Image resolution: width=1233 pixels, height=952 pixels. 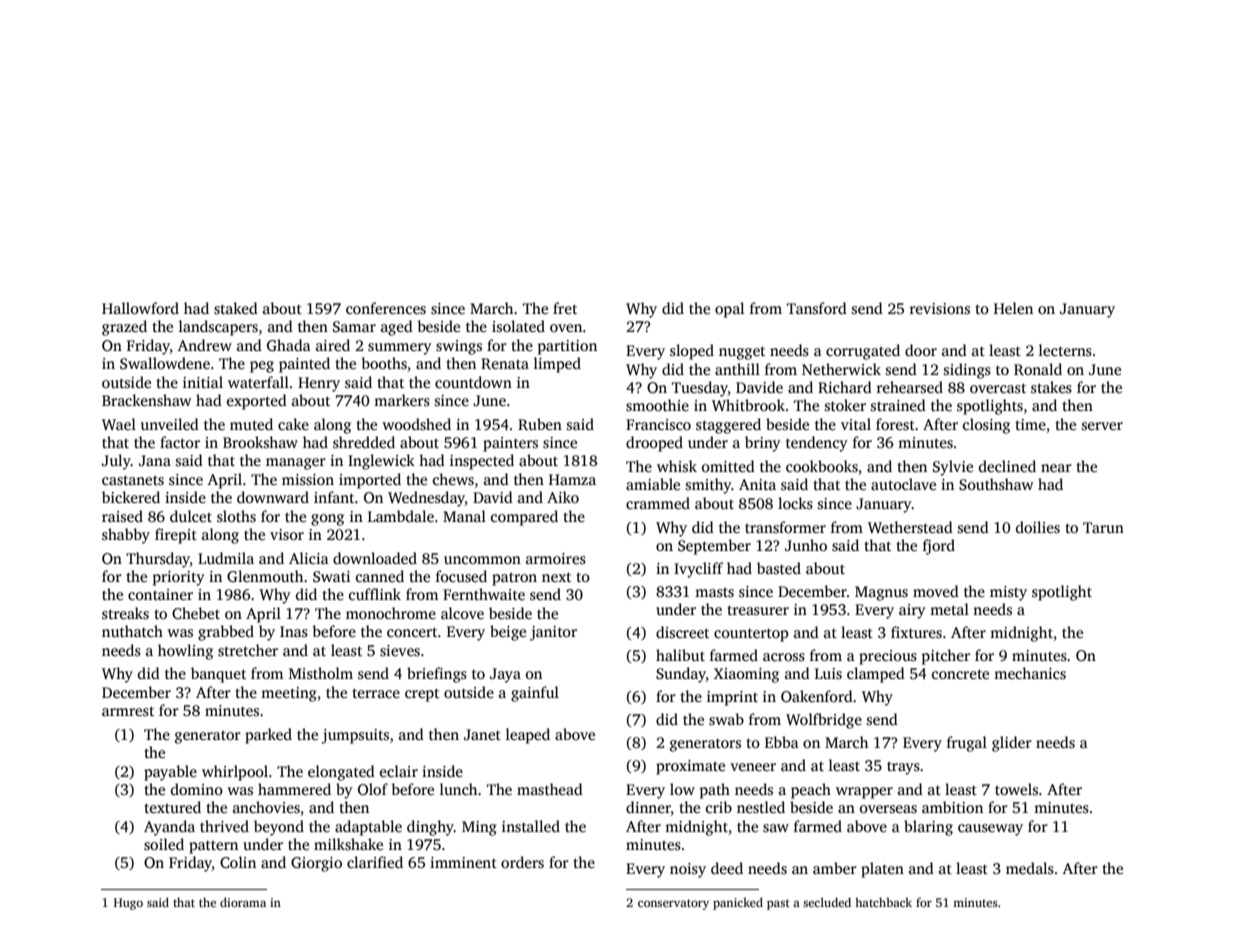 I want to click on noisy, so click(x=688, y=870).
